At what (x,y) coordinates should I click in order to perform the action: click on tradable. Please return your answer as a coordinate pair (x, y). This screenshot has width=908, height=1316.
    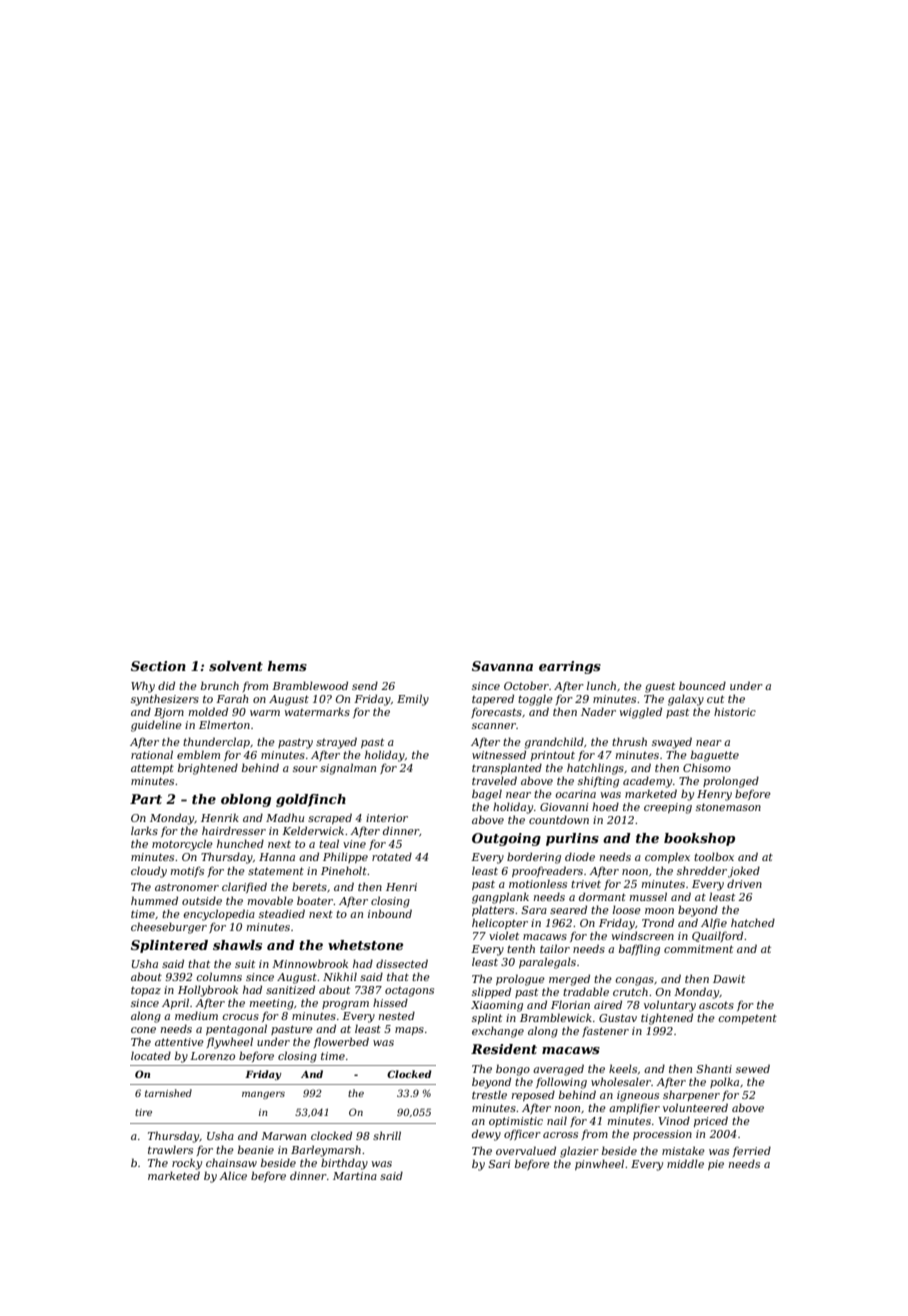
    Looking at the image, I should click on (586, 991).
